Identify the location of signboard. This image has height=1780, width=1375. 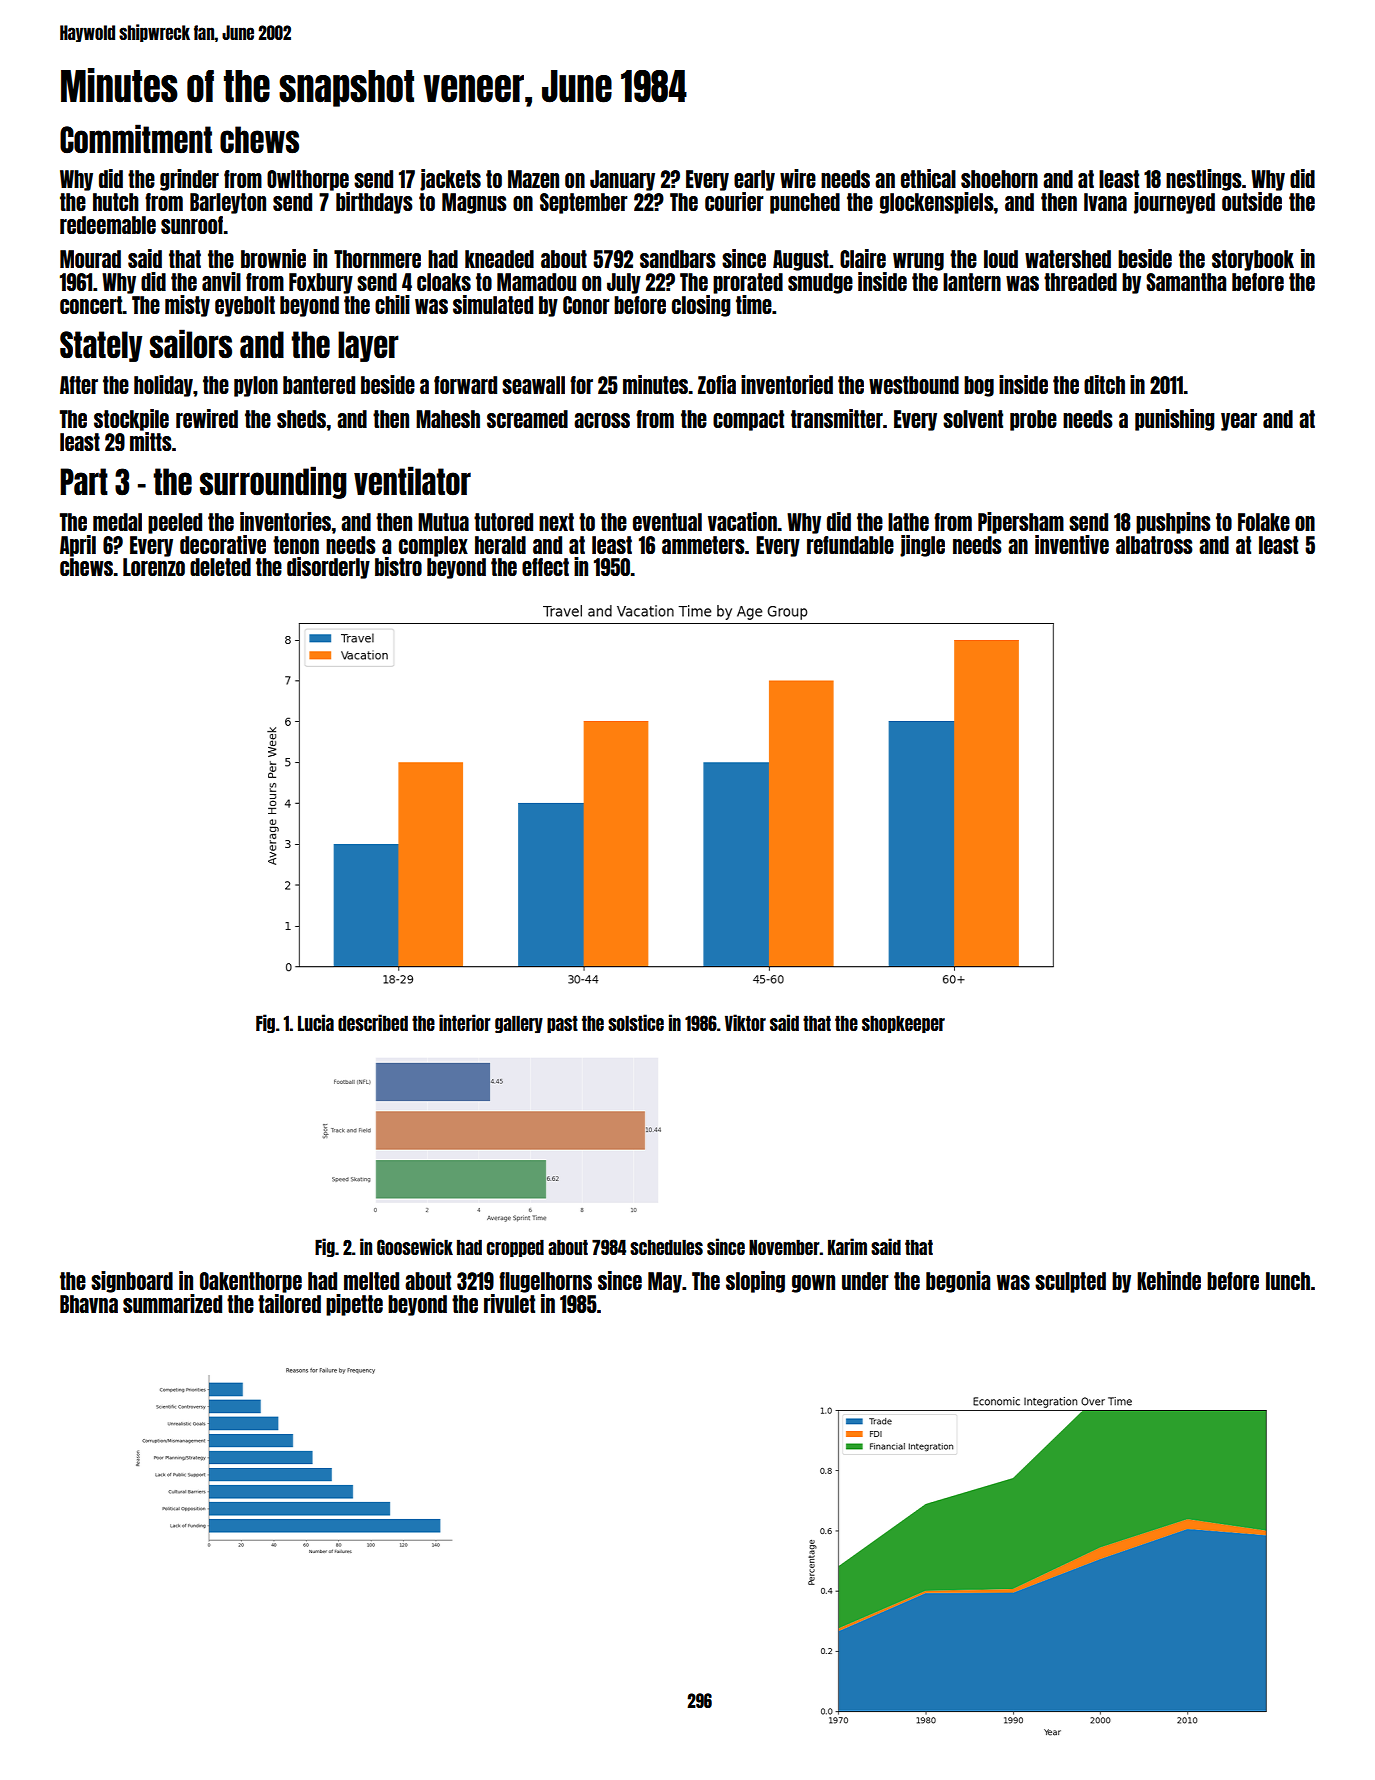
(132, 1282).
